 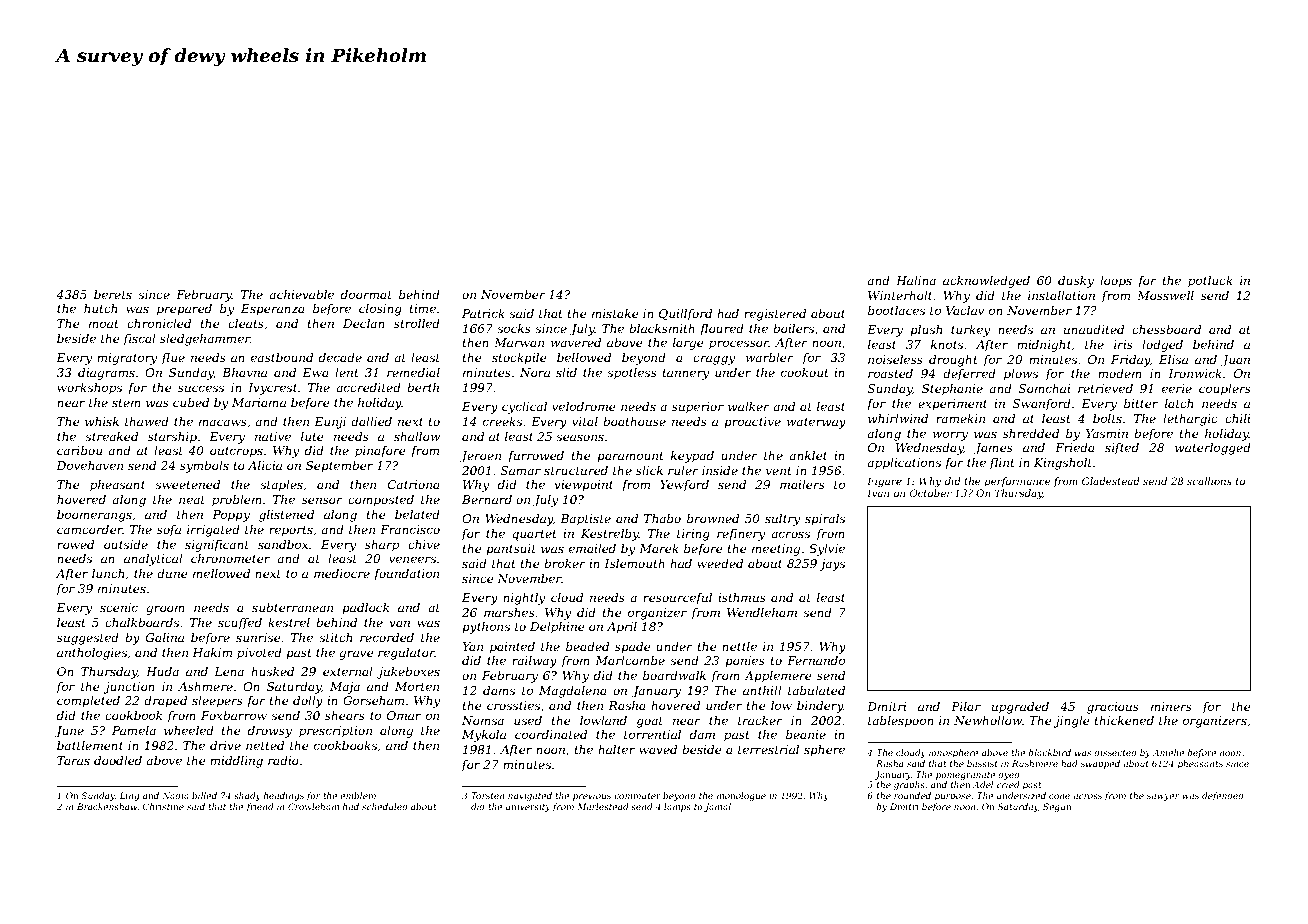 I want to click on sawyer, so click(x=1163, y=797).
